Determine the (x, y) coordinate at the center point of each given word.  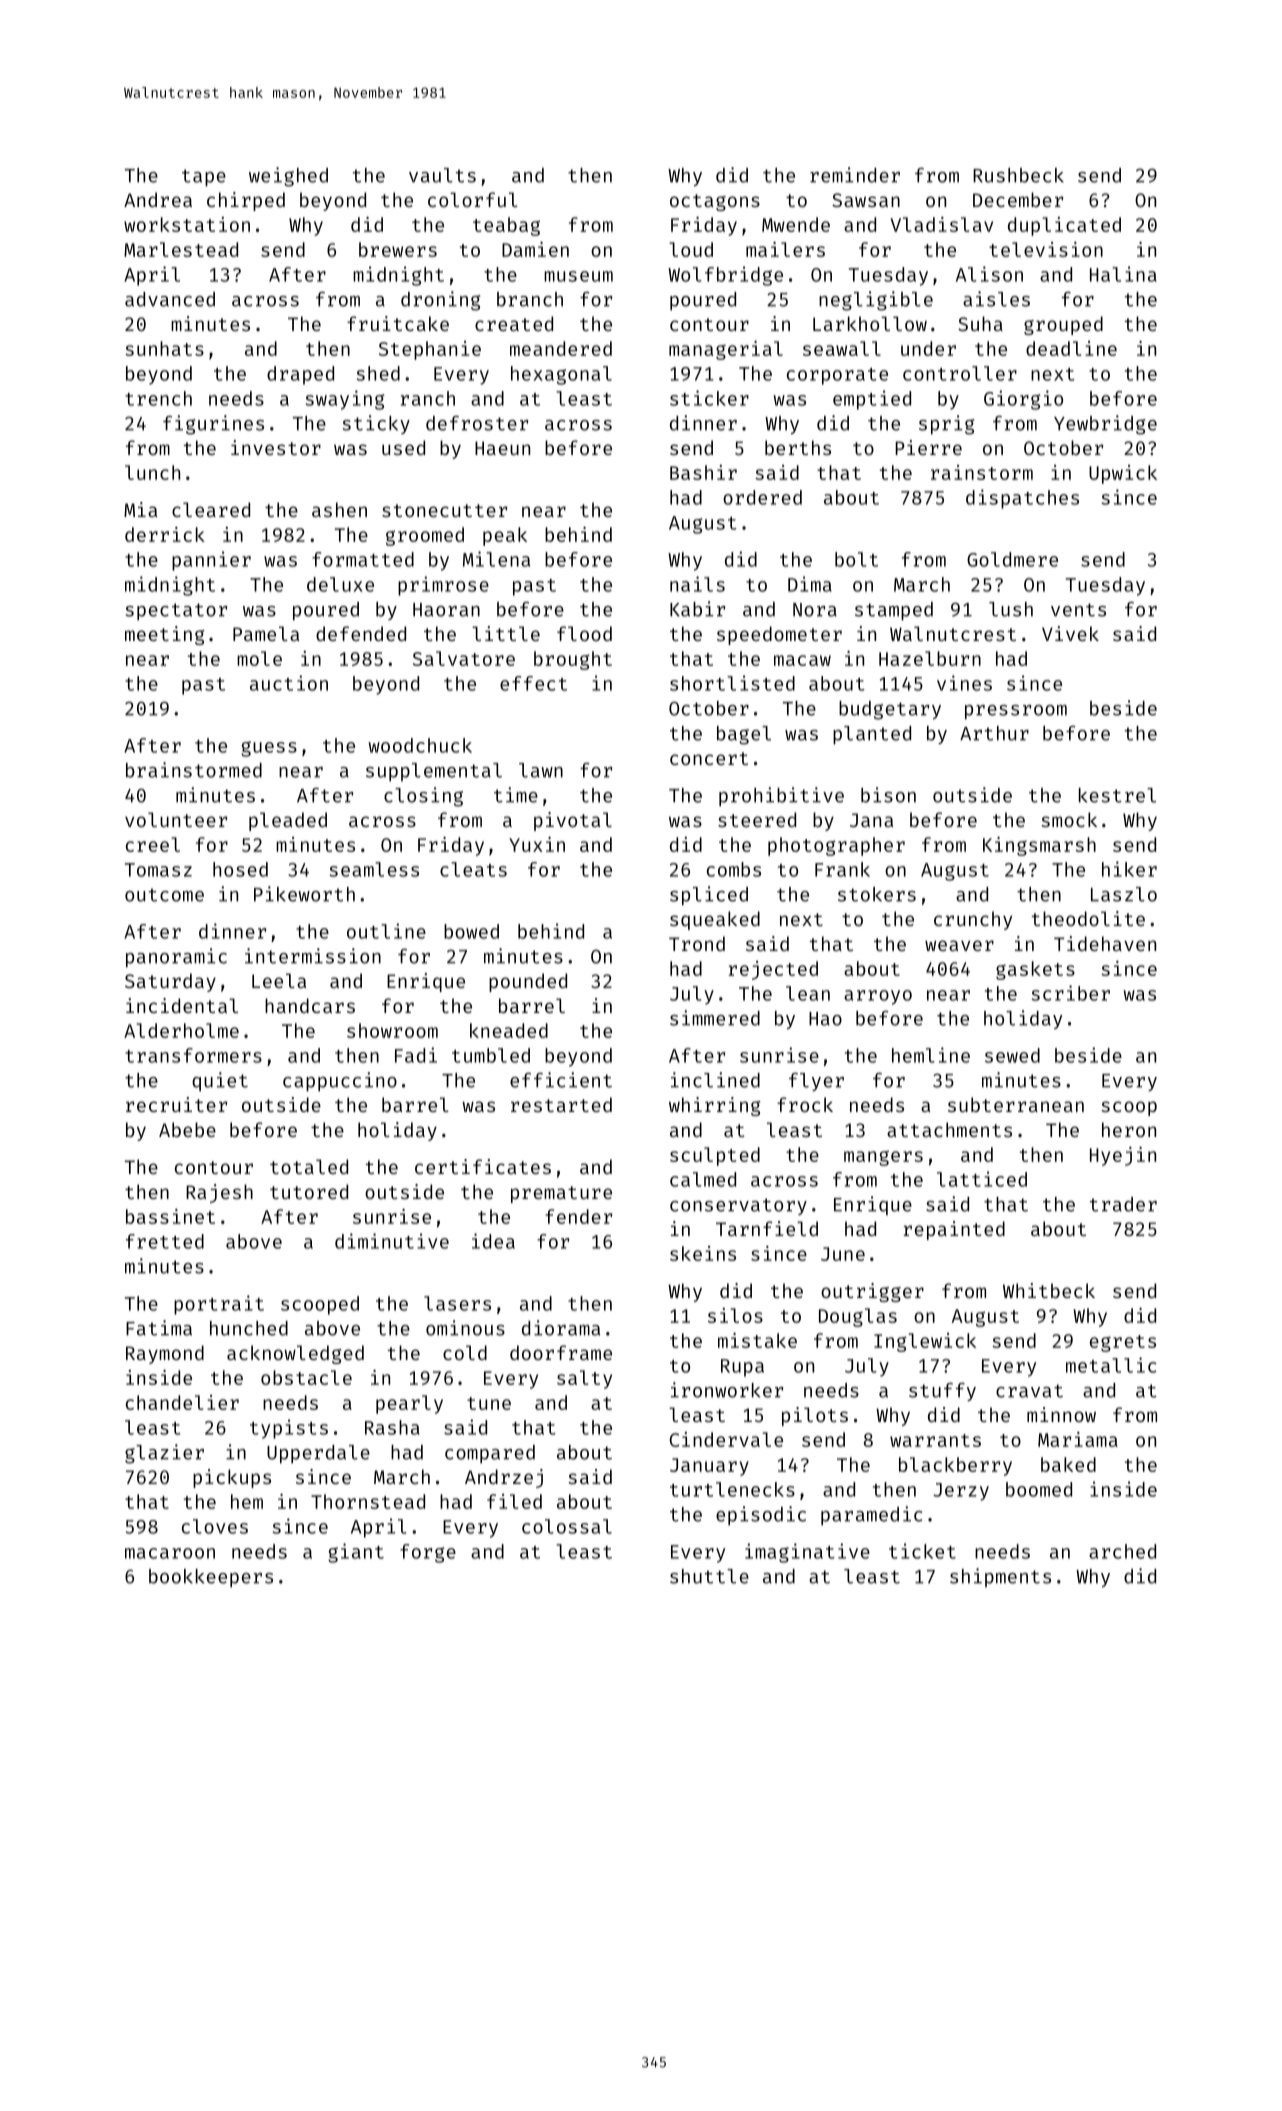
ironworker (727, 1390)
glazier (164, 1454)
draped (300, 375)
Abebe (187, 1129)
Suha (980, 323)
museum (578, 276)
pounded (528, 982)
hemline (931, 1055)
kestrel (1117, 795)
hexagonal (561, 375)
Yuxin (537, 844)
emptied (872, 400)
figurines (213, 425)
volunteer (176, 819)
